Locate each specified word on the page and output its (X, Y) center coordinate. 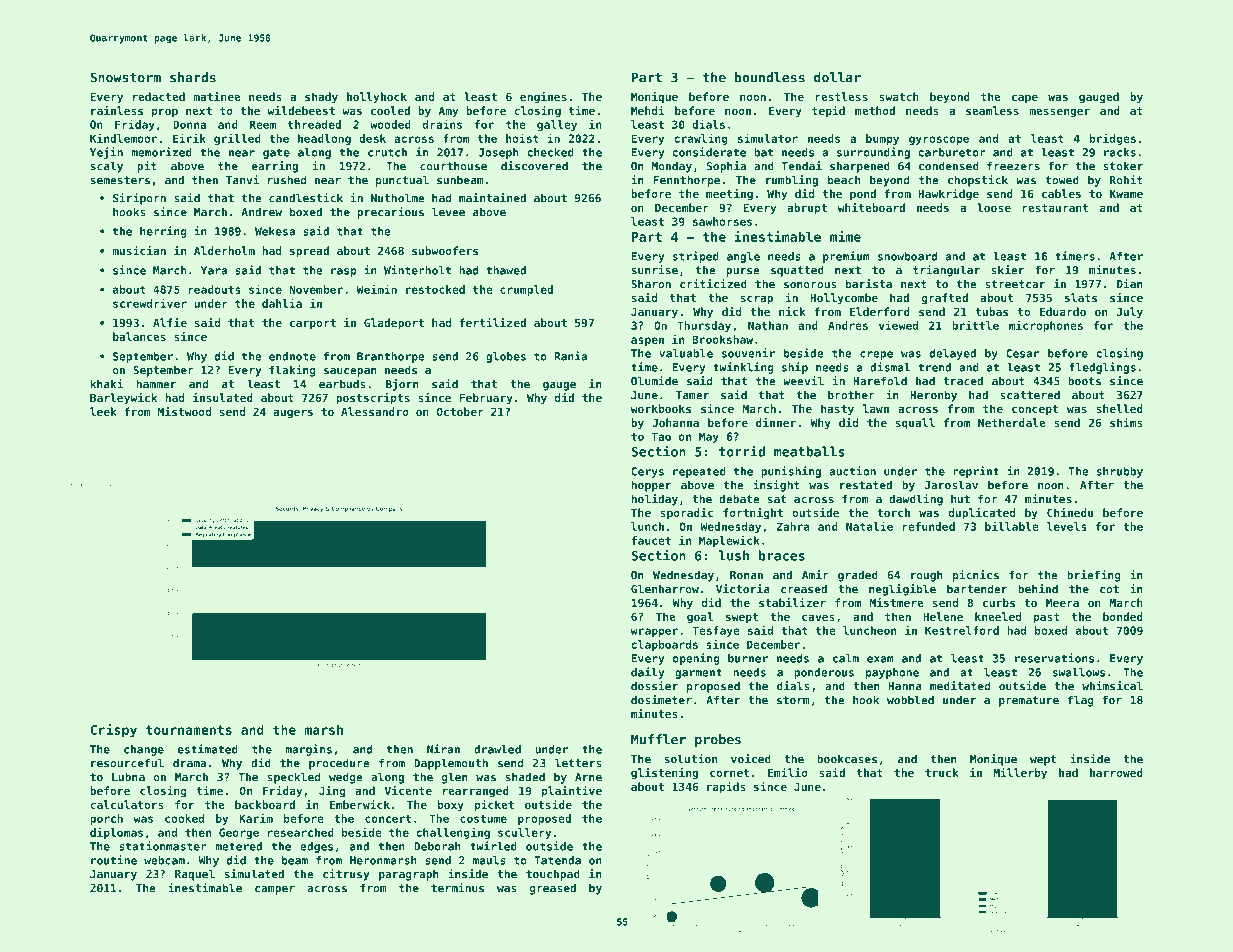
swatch (899, 96)
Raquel (195, 875)
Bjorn (402, 385)
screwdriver (150, 303)
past (1047, 618)
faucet (651, 540)
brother (851, 395)
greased (553, 889)
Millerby (1020, 774)
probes (718, 740)
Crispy (114, 731)
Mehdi (648, 110)
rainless (117, 110)
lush (734, 555)
